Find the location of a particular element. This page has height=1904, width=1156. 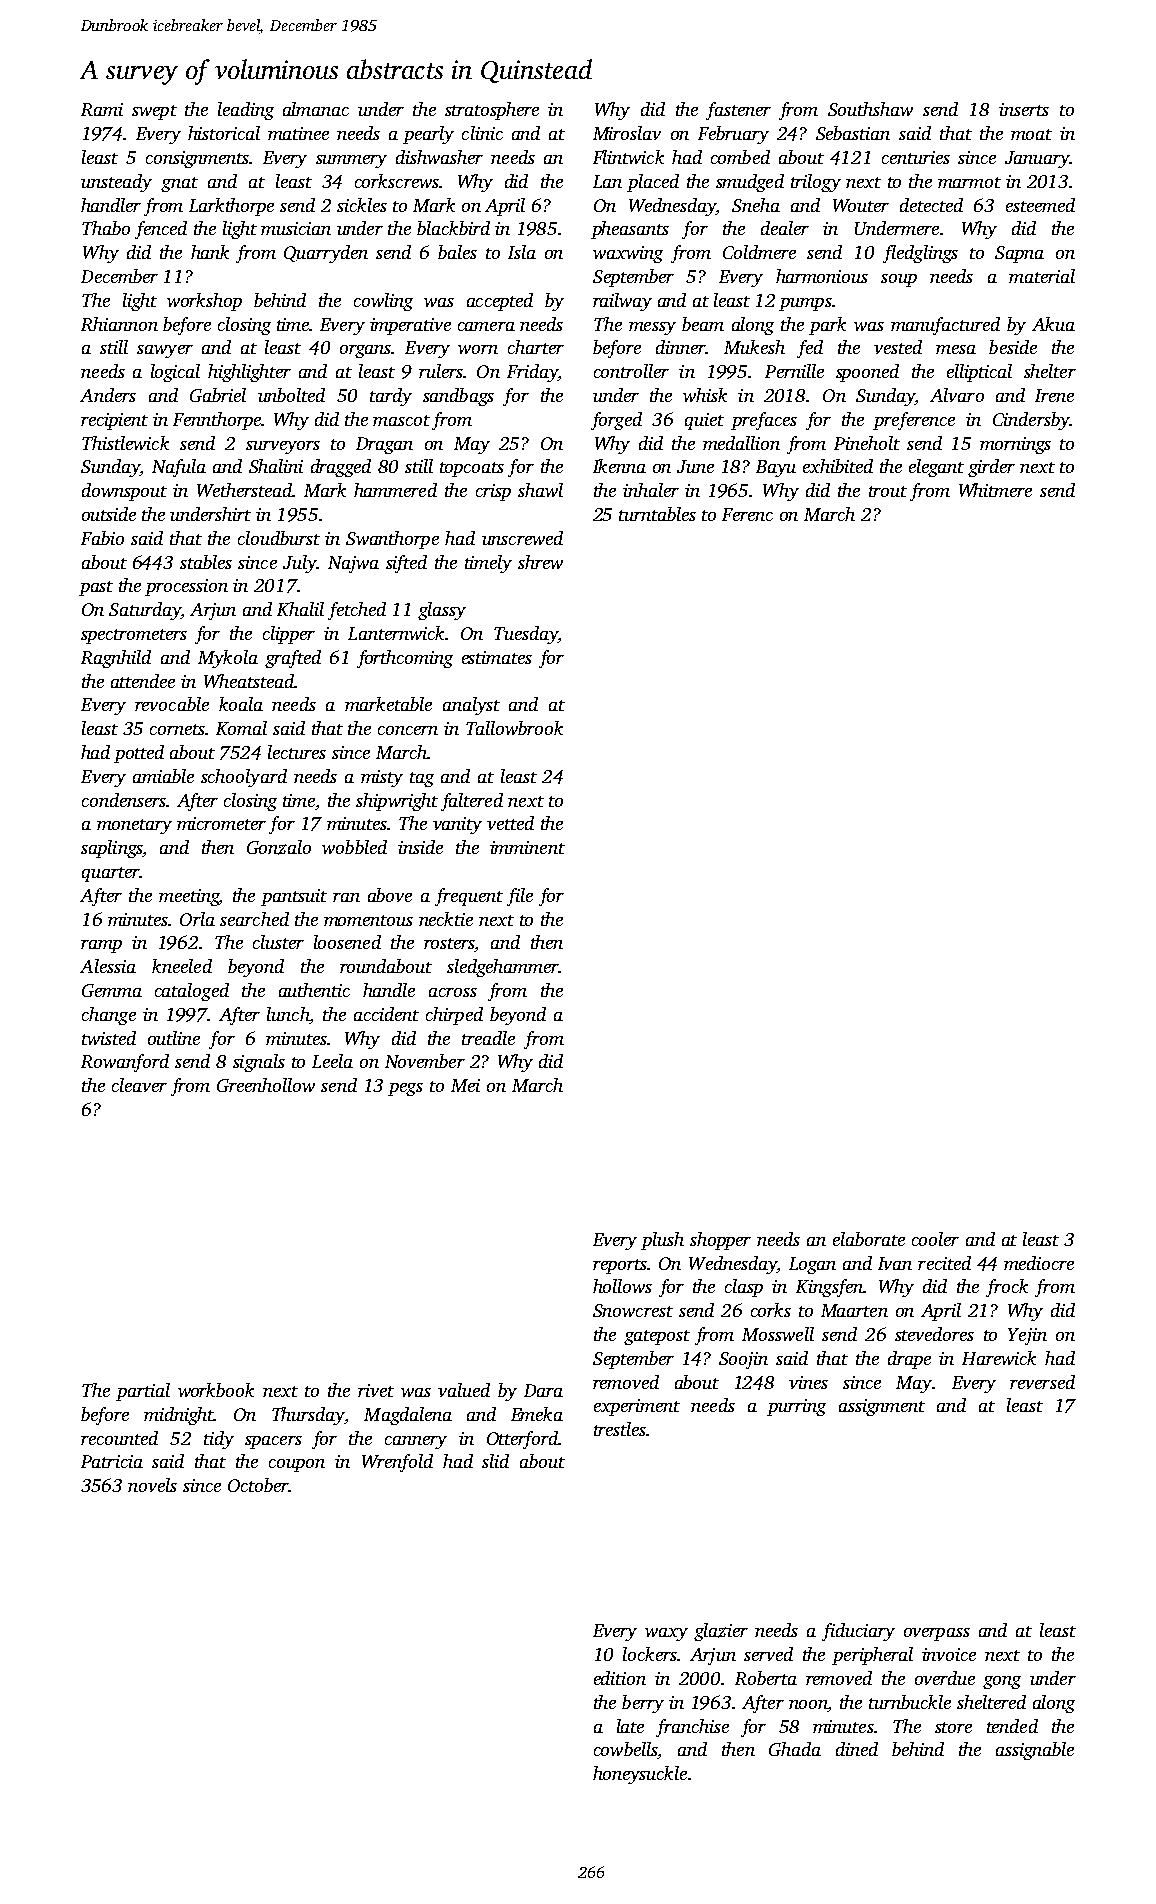

amiable is located at coordinates (163, 776).
